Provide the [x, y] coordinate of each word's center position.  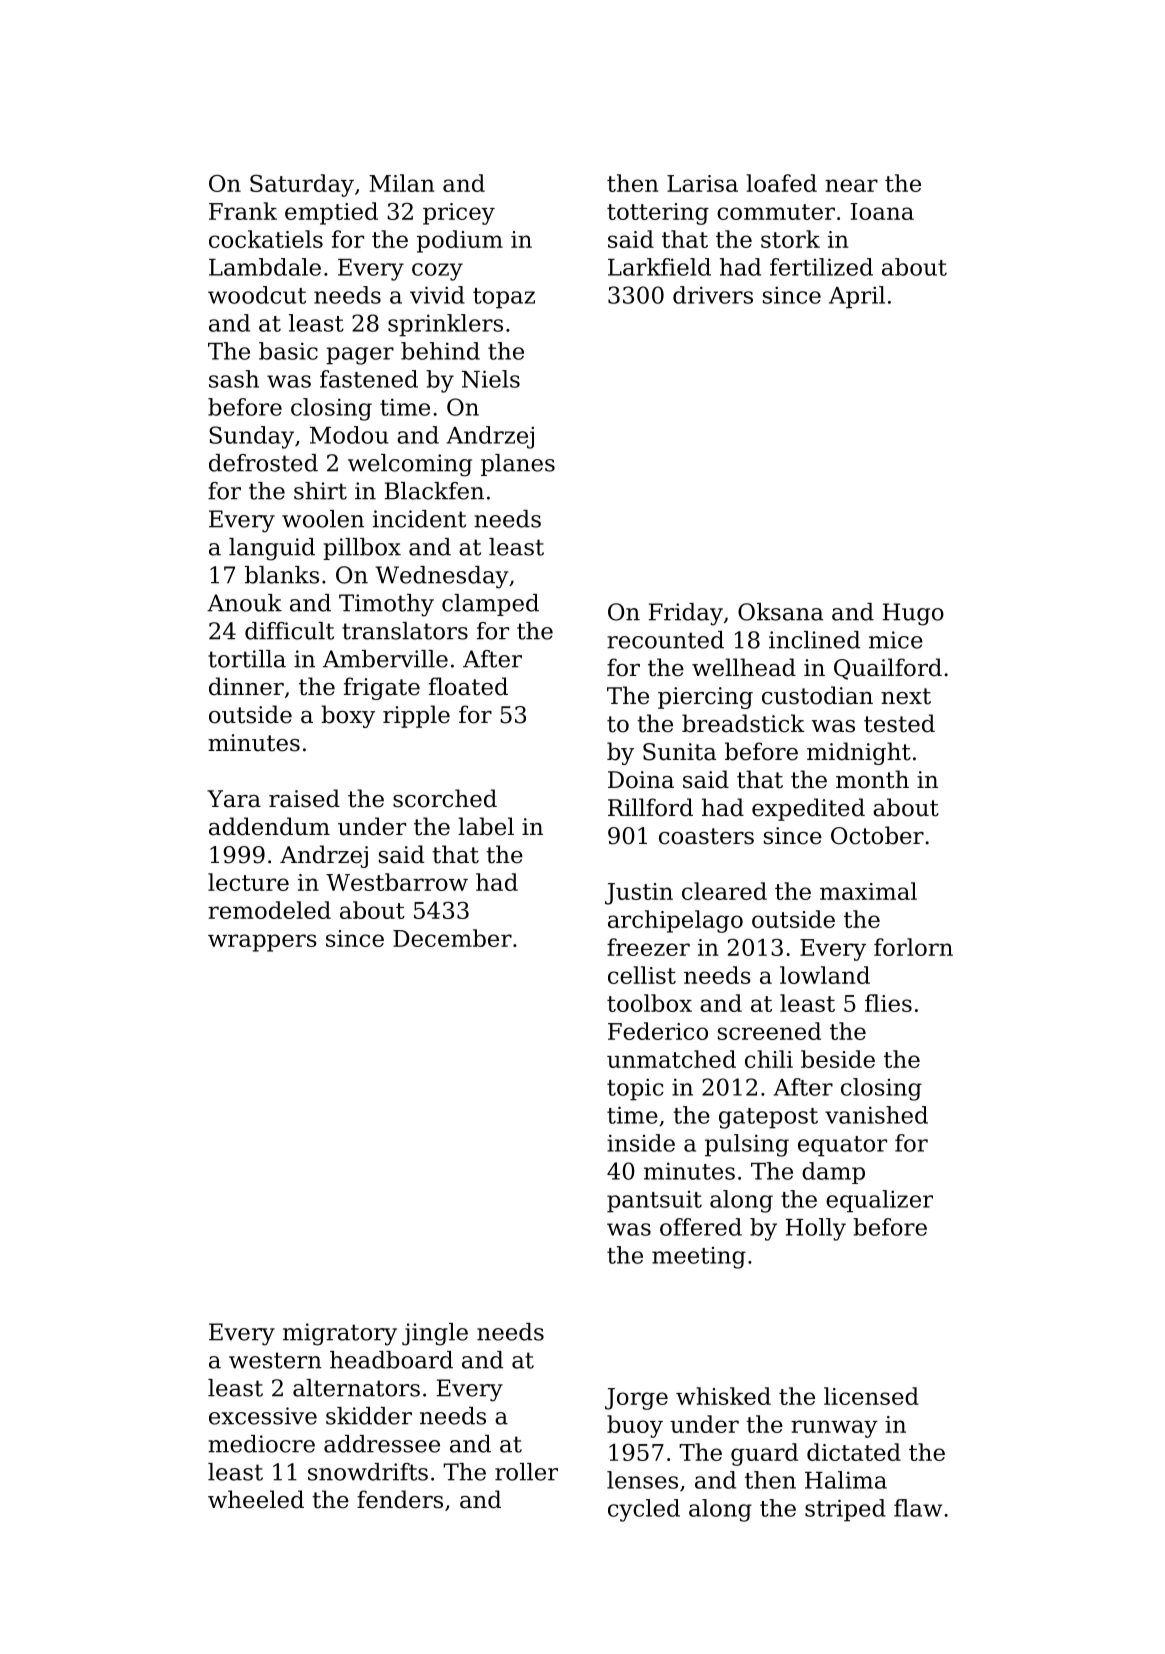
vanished [876, 1115]
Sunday [251, 437]
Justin [639, 894]
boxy [348, 716]
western [275, 1360]
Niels [491, 379]
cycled [644, 1510]
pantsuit [654, 1202]
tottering [658, 214]
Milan [402, 183]
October [877, 835]
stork [790, 239]
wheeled [256, 1499]
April [857, 297]
